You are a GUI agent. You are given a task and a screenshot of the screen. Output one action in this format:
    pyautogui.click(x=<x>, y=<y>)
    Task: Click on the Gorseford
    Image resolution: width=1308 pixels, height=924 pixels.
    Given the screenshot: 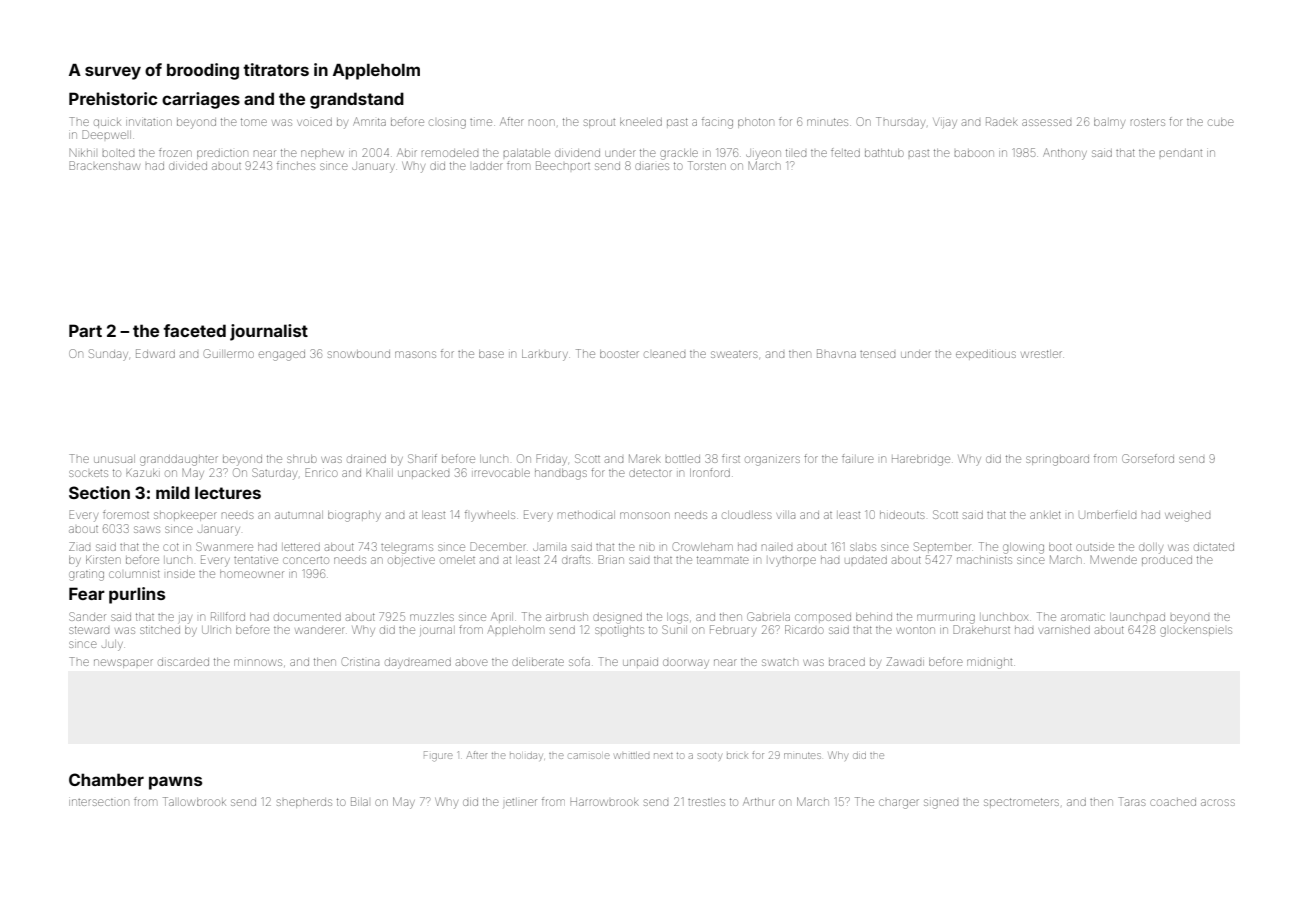 What is the action you would take?
    pyautogui.click(x=1148, y=458)
